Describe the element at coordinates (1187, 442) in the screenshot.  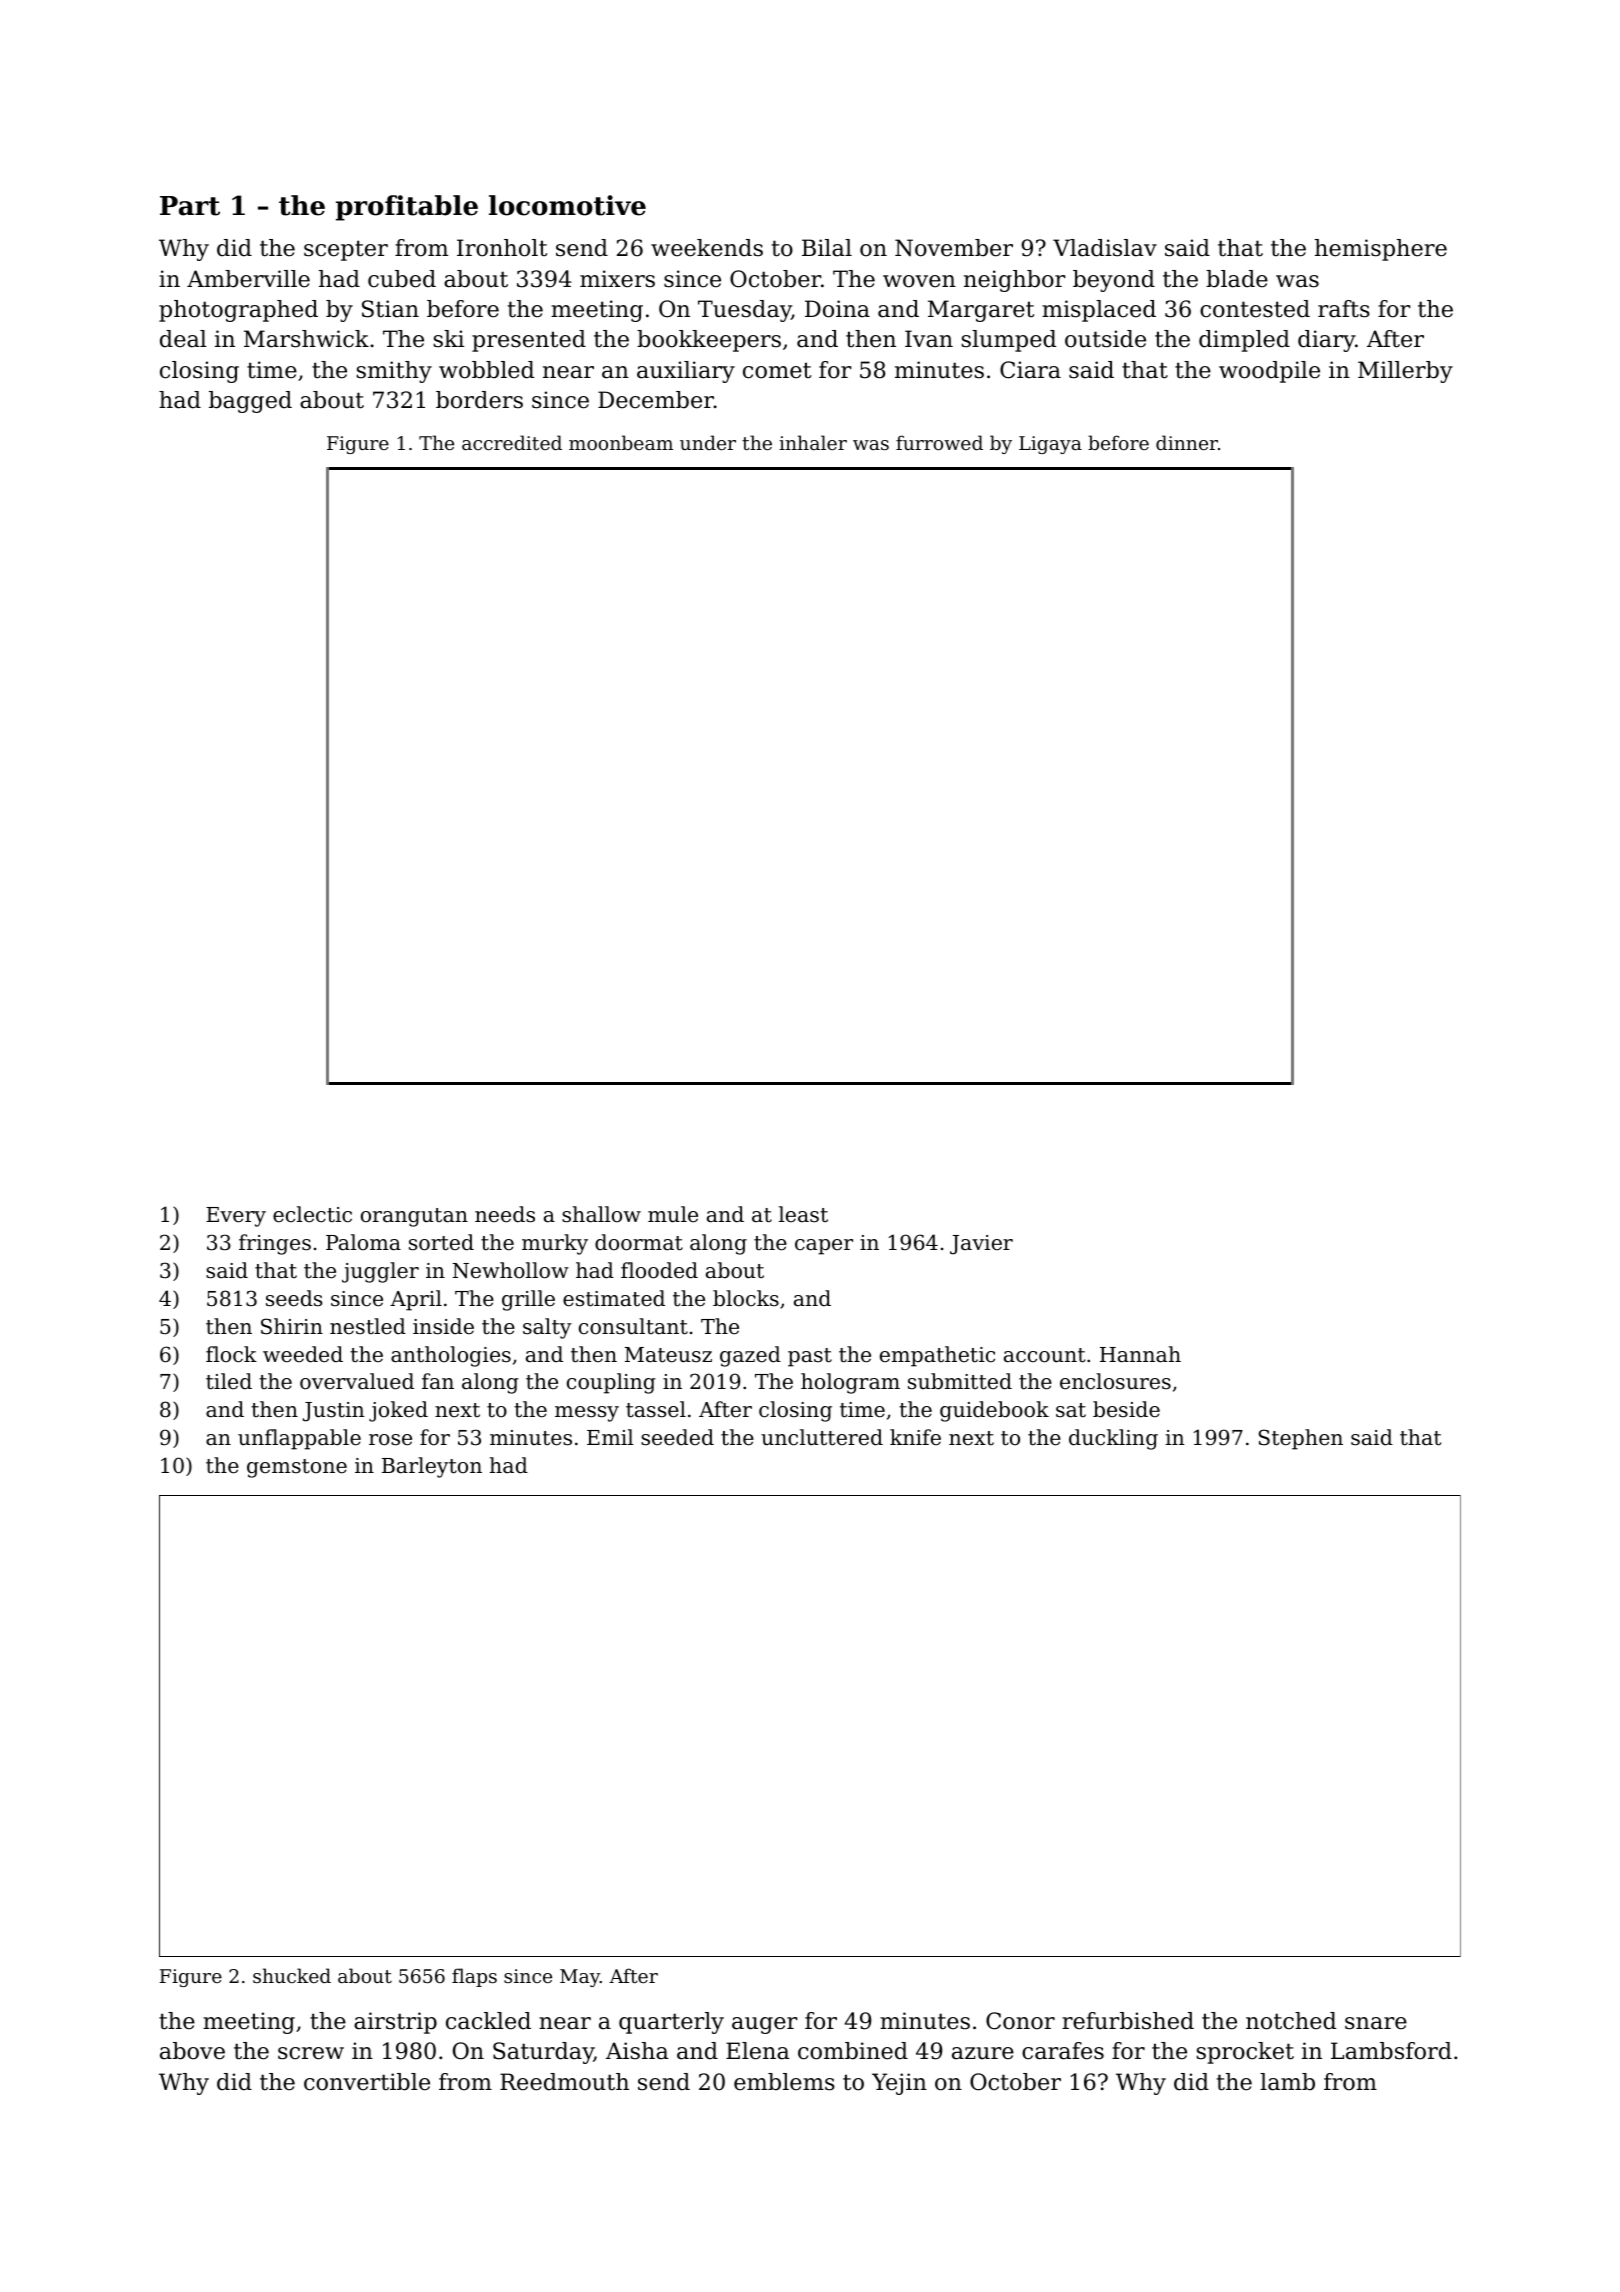
I see `dinner` at that location.
